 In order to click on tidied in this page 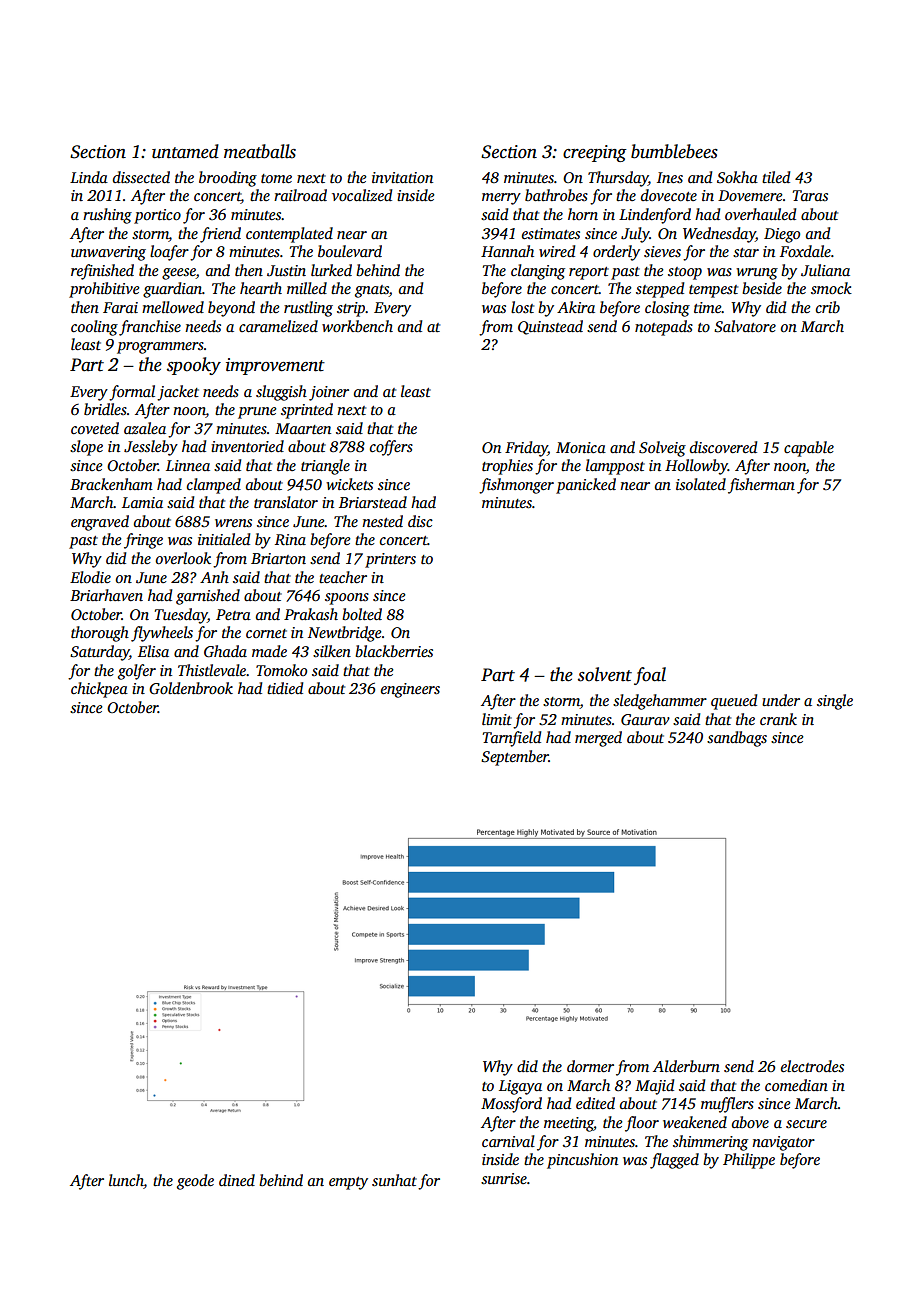, I will do `click(285, 688)`.
